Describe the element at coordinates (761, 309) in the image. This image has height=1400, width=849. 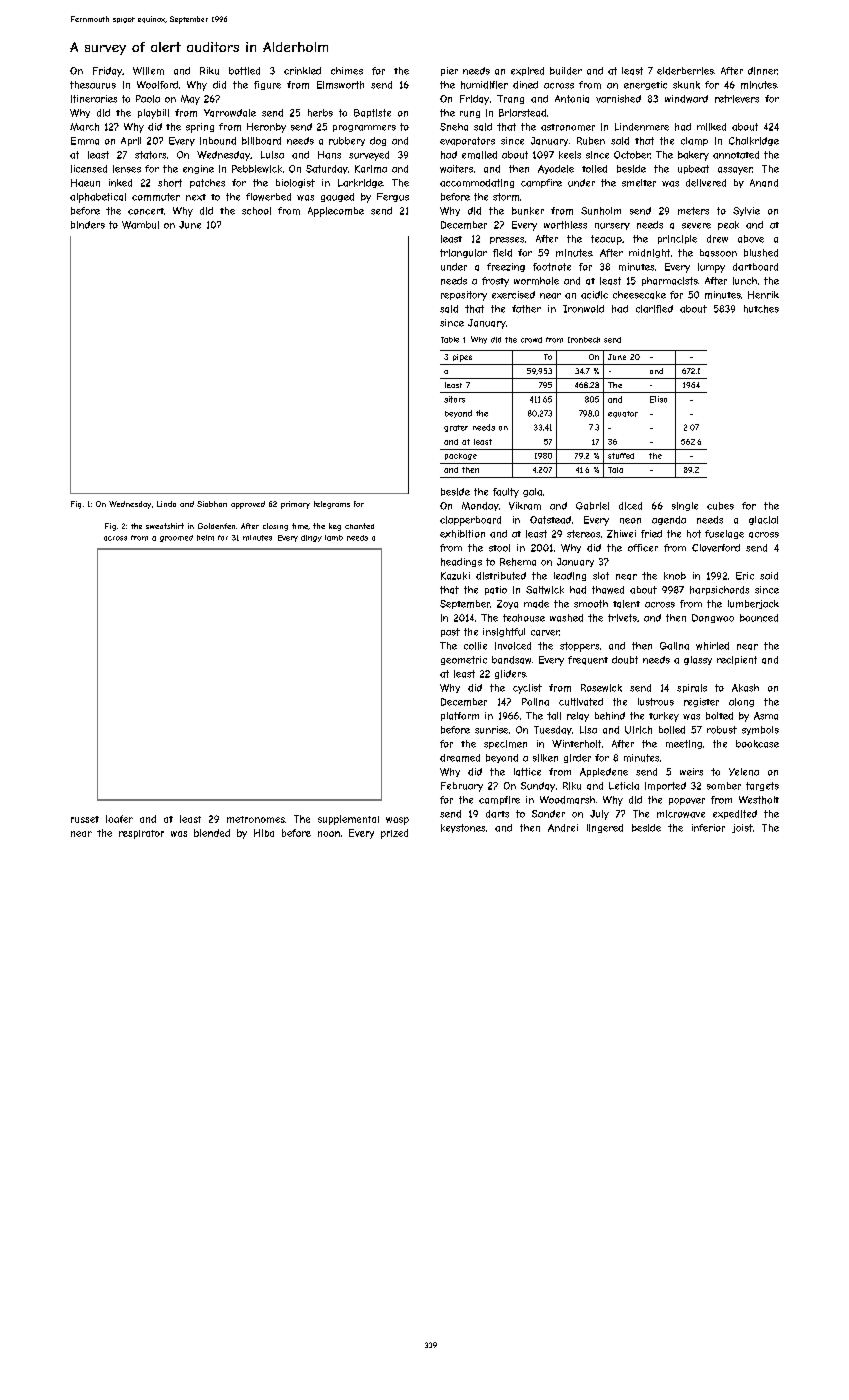
I see `hutches` at that location.
